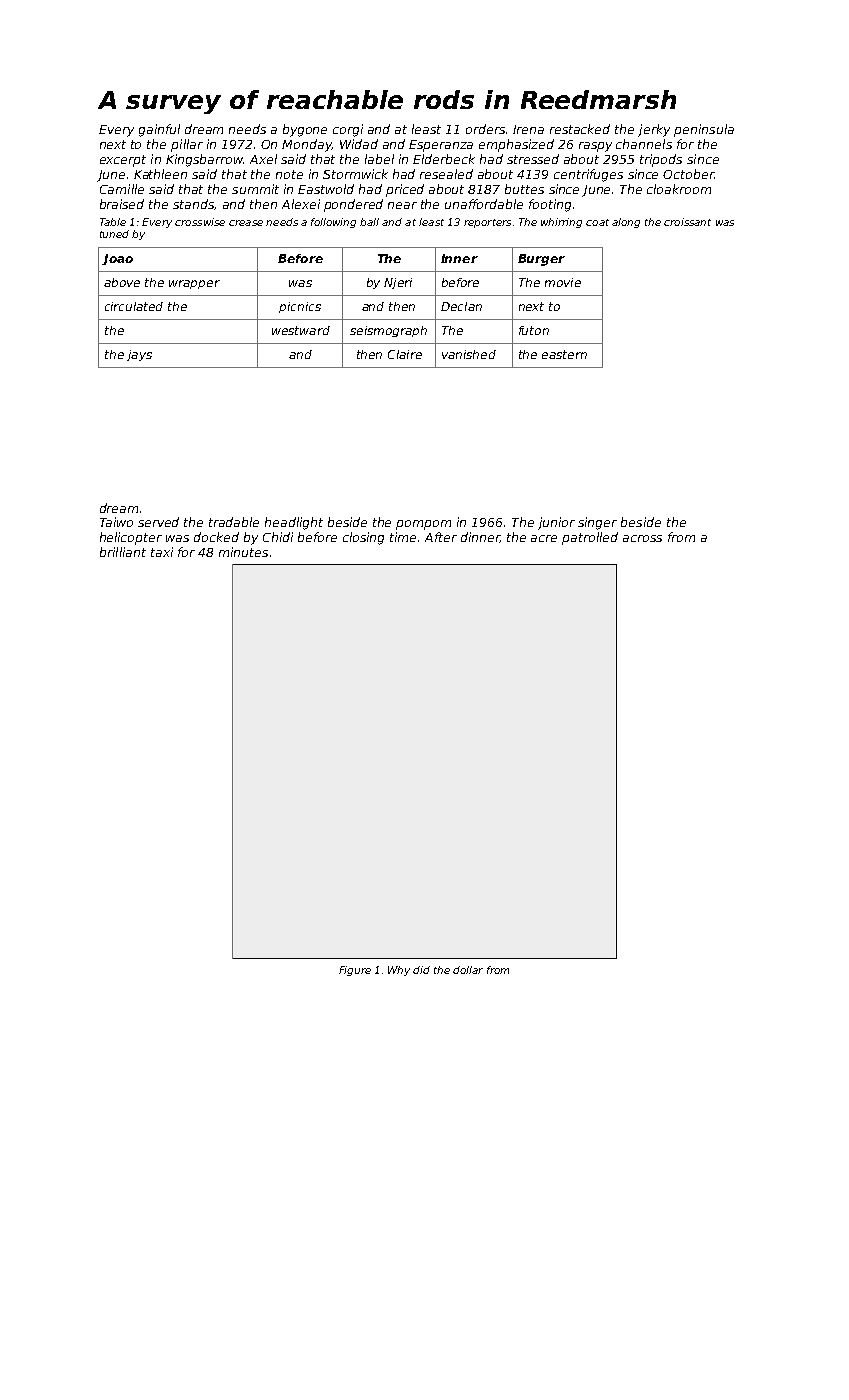 This screenshot has height=1400, width=849. Describe the element at coordinates (159, 130) in the screenshot. I see `gainful` at that location.
